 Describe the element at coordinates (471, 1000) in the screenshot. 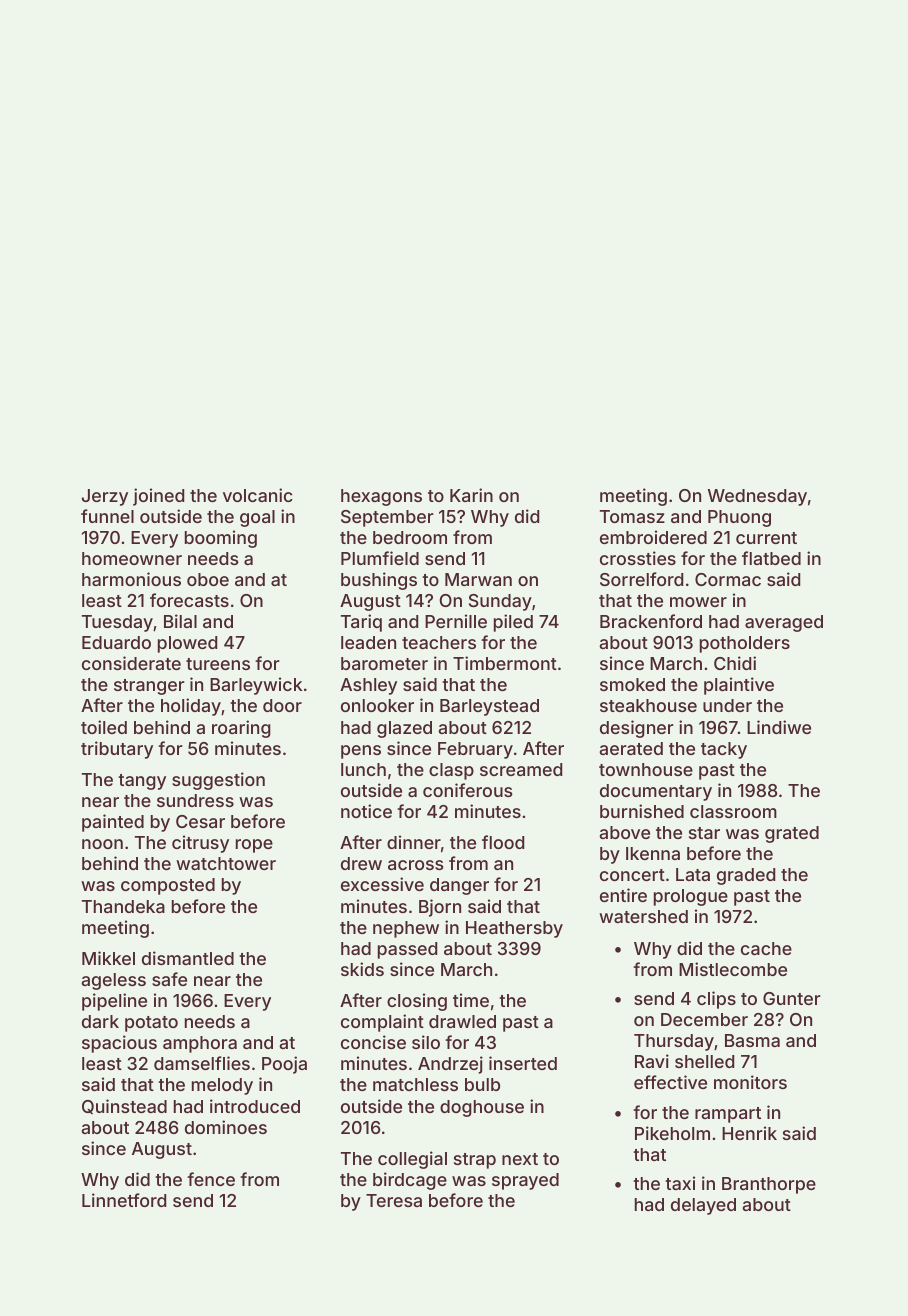

I see `time` at that location.
